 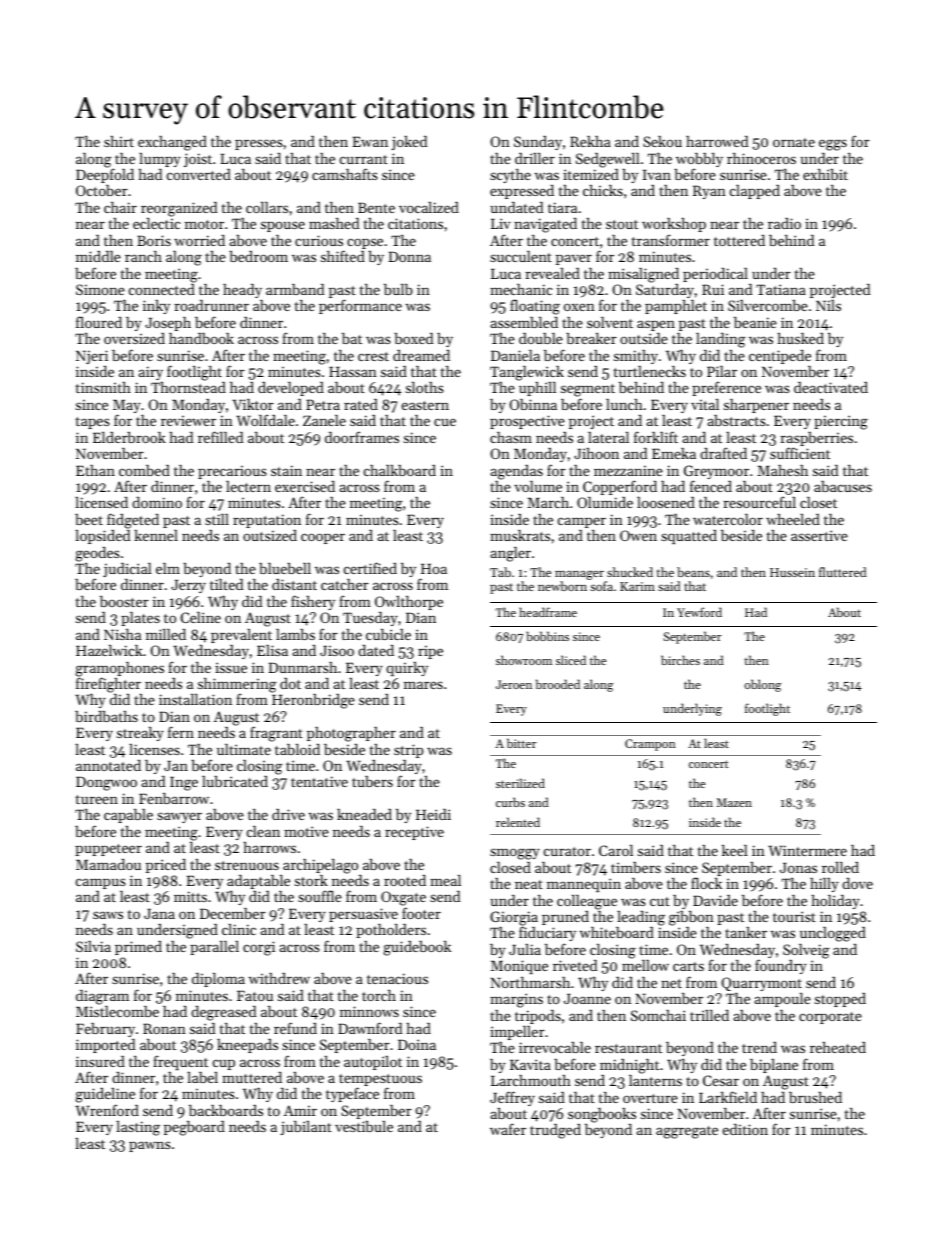 I want to click on oblong, so click(x=763, y=685).
